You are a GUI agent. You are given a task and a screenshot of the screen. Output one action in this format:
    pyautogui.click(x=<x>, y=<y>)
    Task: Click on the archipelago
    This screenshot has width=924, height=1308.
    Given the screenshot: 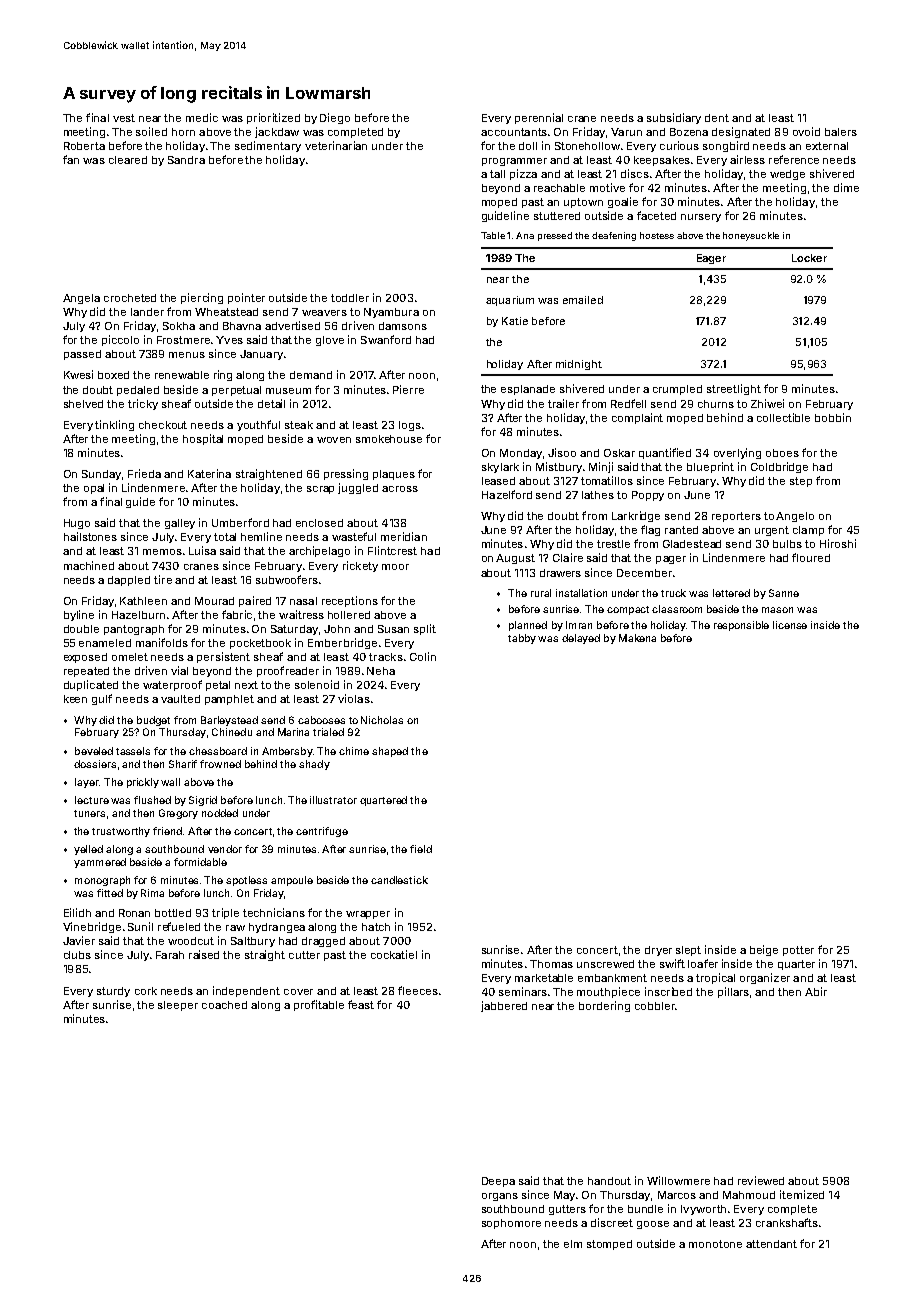 What is the action you would take?
    pyautogui.click(x=319, y=551)
